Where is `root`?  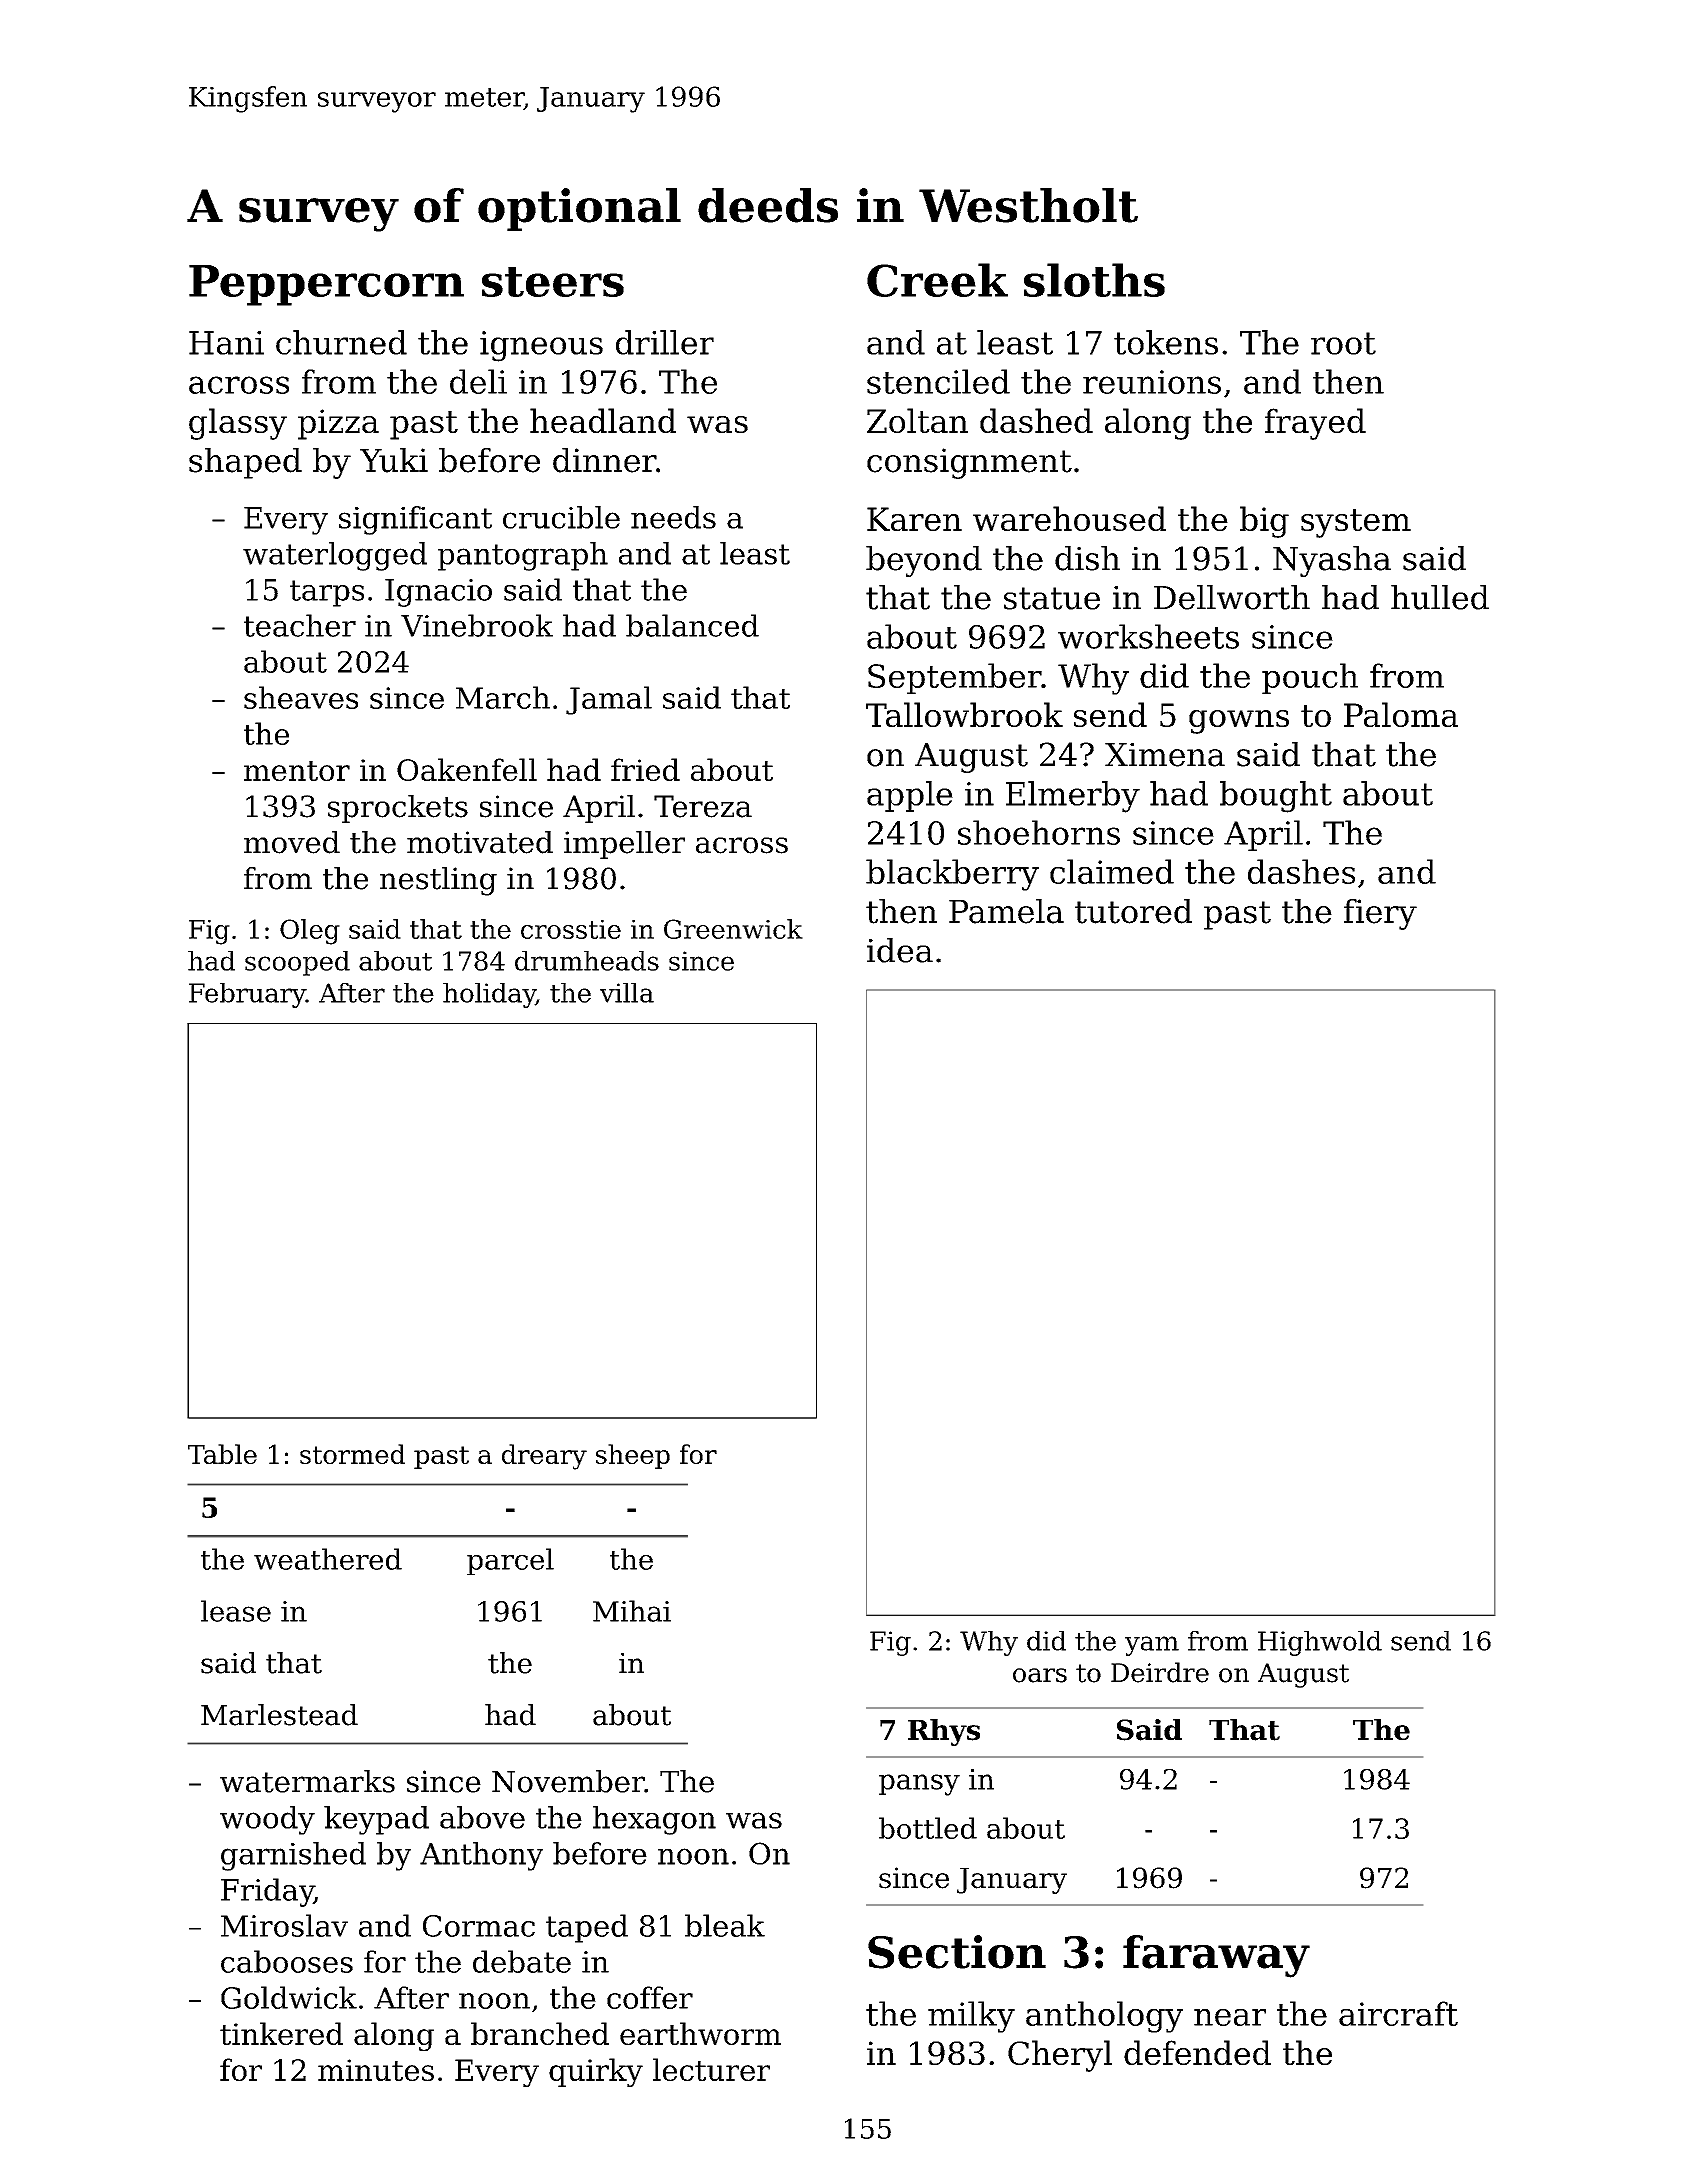 root is located at coordinates (1343, 343).
